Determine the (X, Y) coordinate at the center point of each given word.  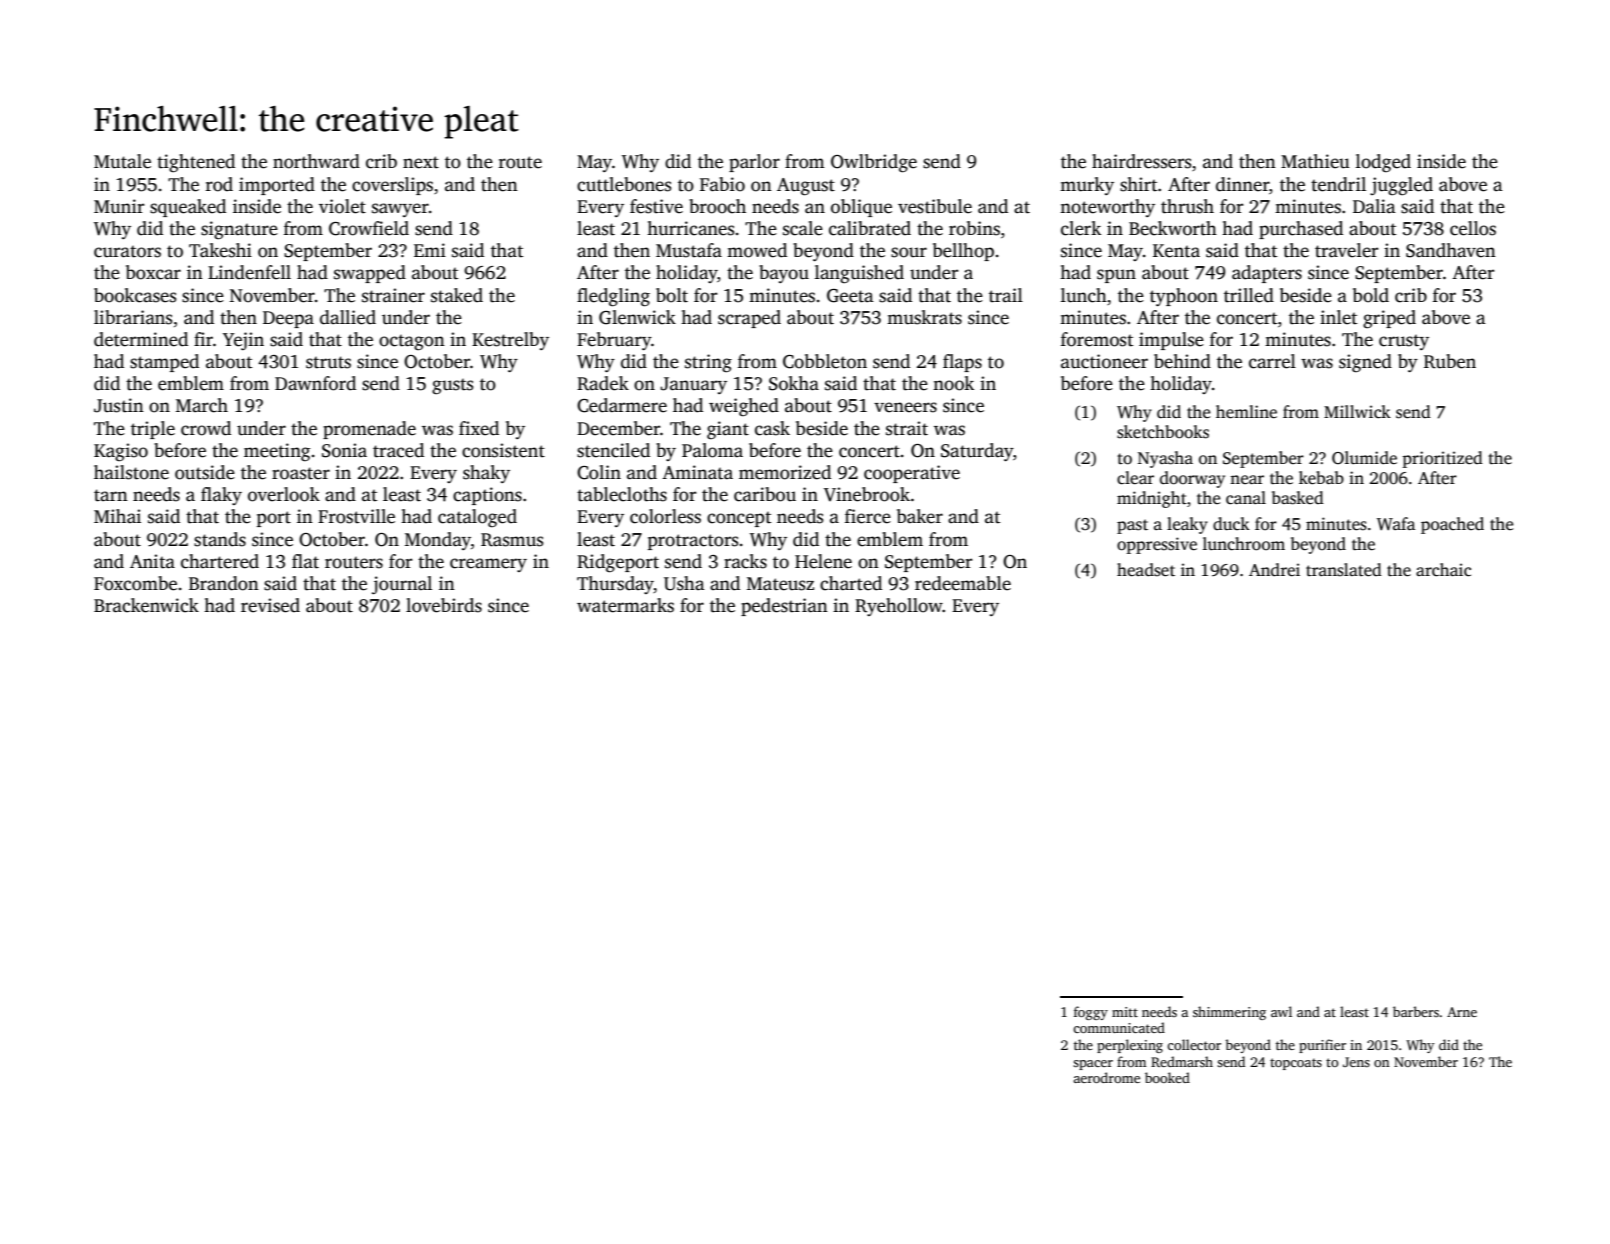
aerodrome (1106, 1077)
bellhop (963, 252)
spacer (1093, 1065)
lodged (1383, 163)
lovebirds (444, 605)
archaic (1443, 570)
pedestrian (784, 607)
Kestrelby (510, 341)
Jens (1356, 1062)
